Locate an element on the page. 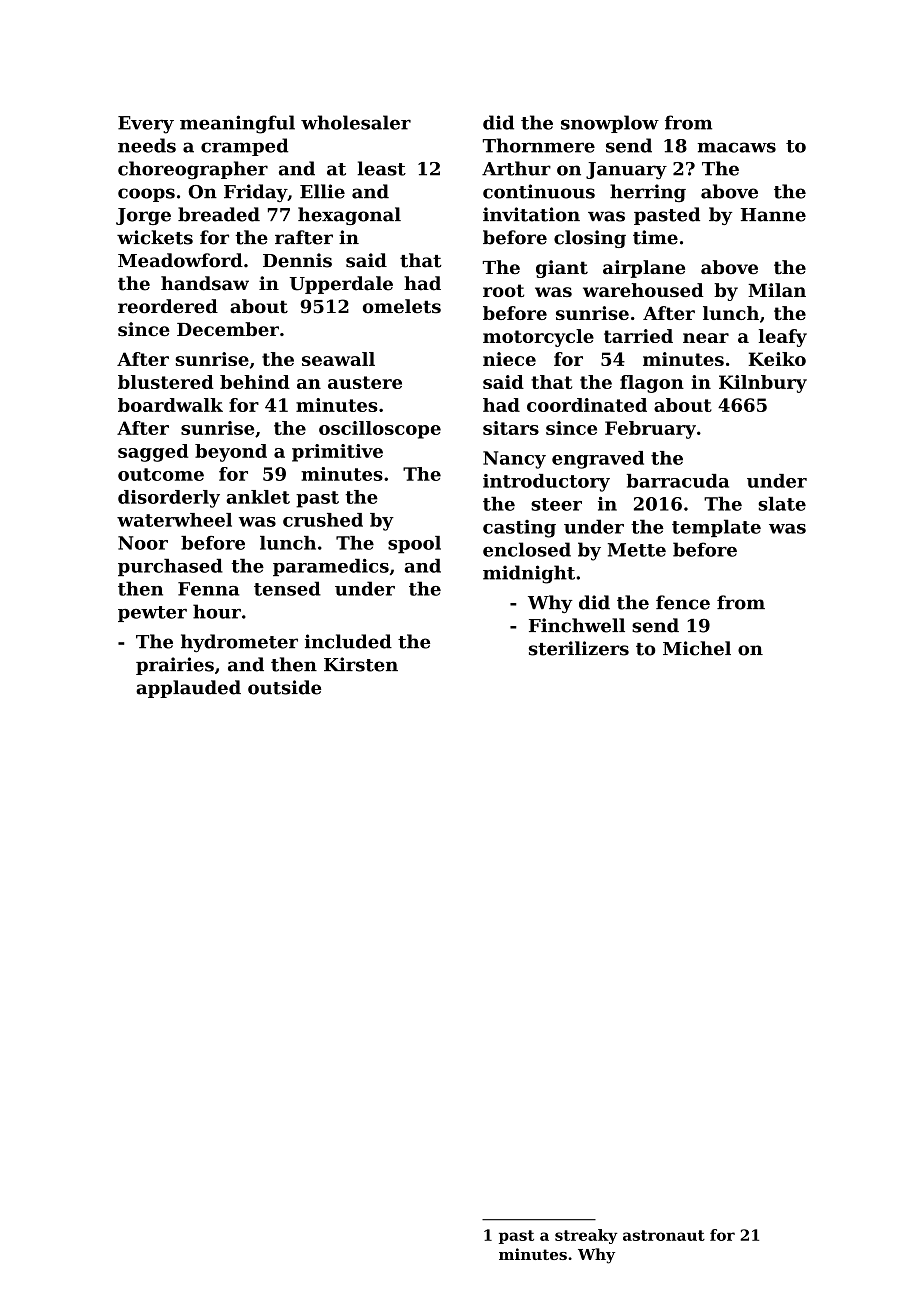 This page has width=924, height=1314. astronaut is located at coordinates (664, 1235).
